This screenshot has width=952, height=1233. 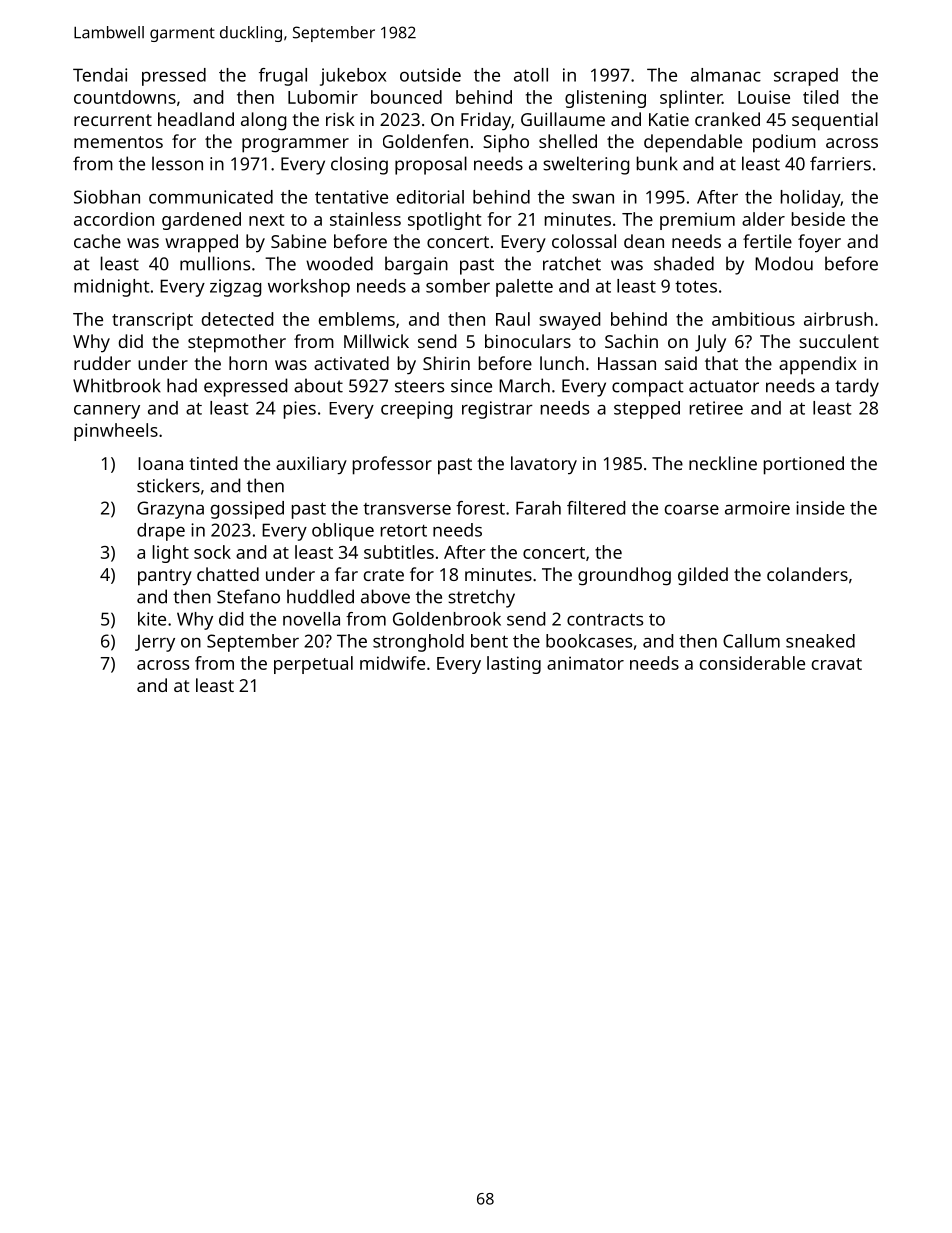 What do you see at coordinates (228, 574) in the screenshot?
I see `chatted` at bounding box center [228, 574].
